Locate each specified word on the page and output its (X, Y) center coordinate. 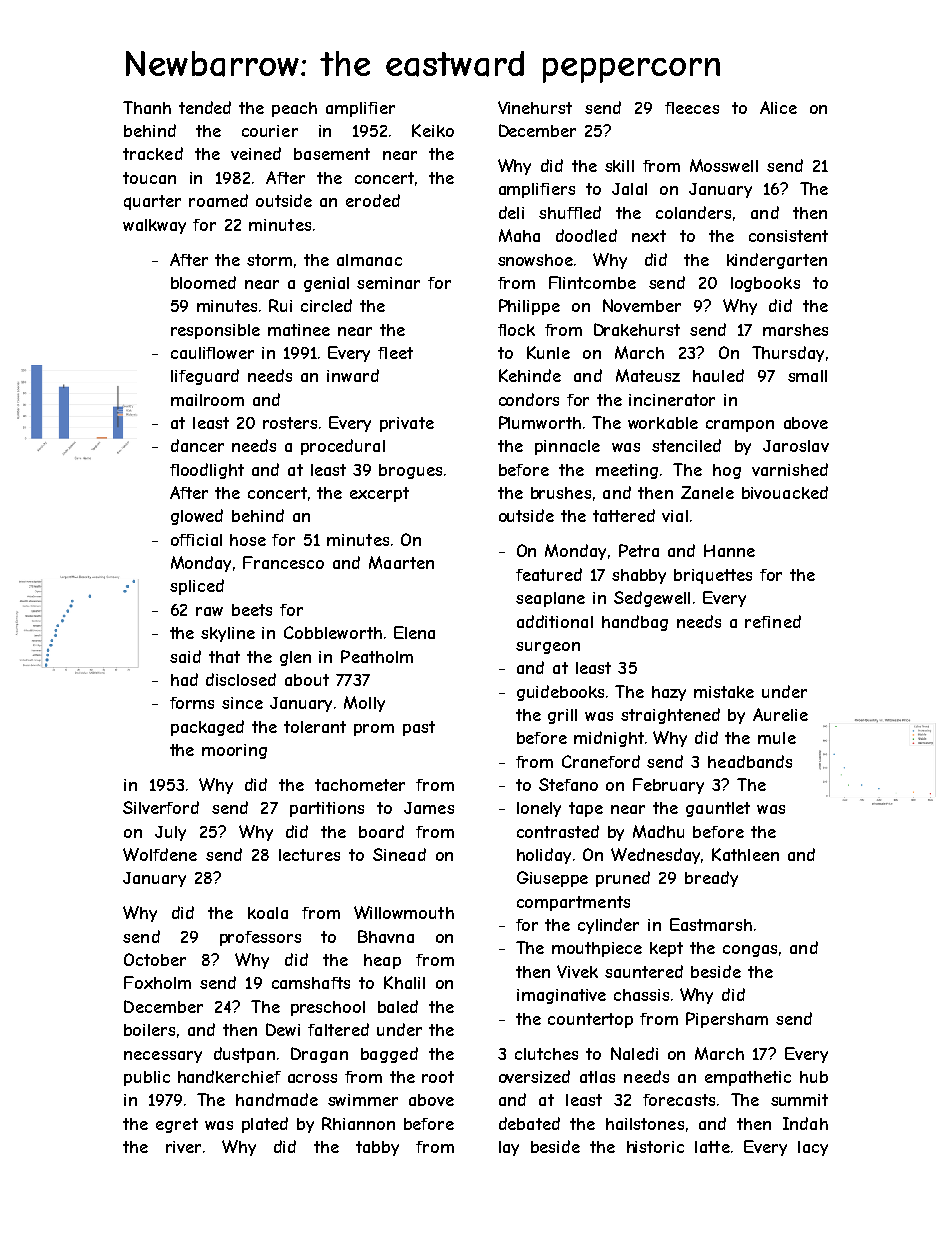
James (429, 808)
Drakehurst (637, 329)
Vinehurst (535, 107)
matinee (299, 330)
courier (270, 131)
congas (750, 951)
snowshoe (535, 260)
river (183, 1147)
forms (192, 703)
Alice (778, 107)
